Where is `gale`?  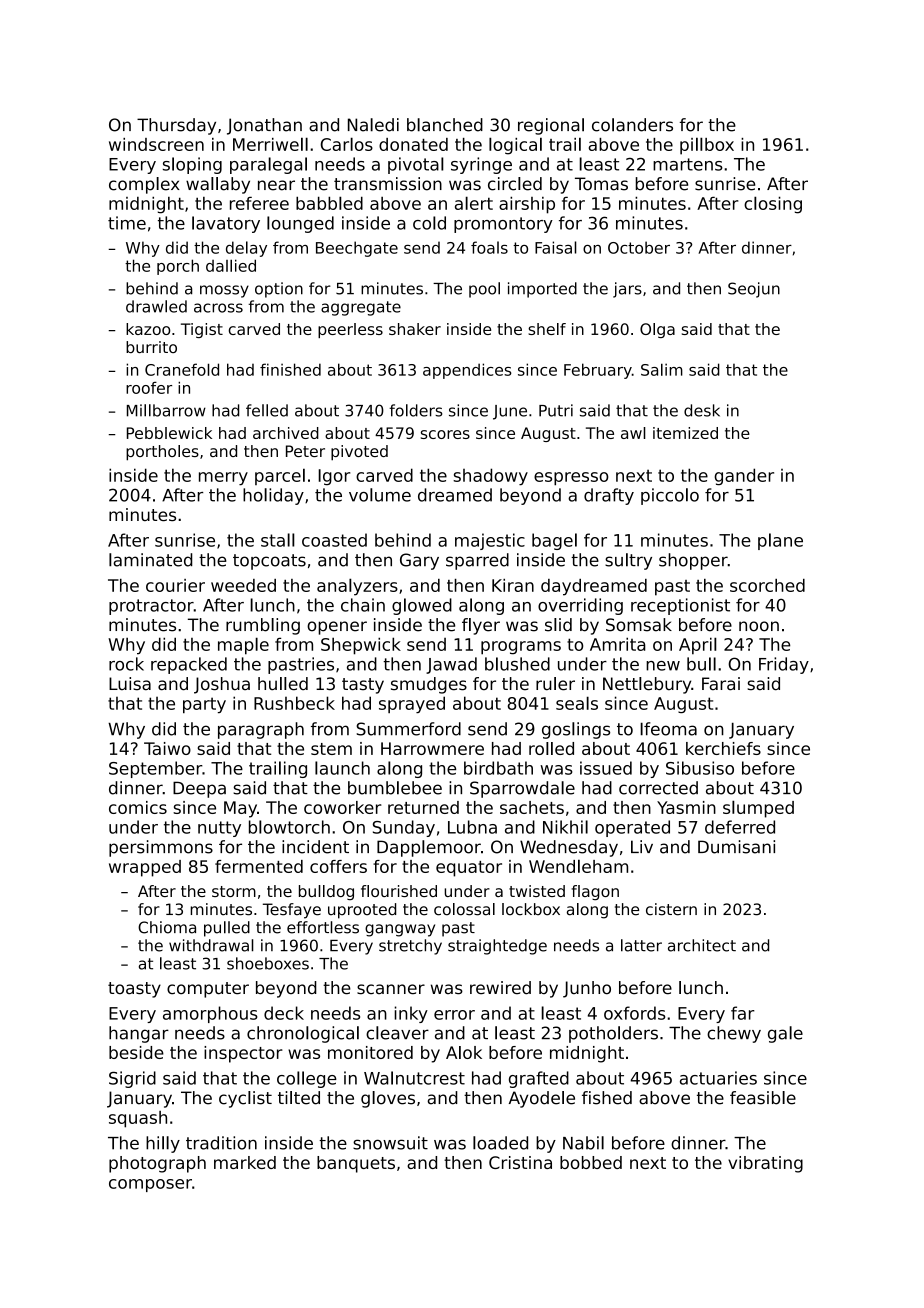 gale is located at coordinates (785, 1034).
